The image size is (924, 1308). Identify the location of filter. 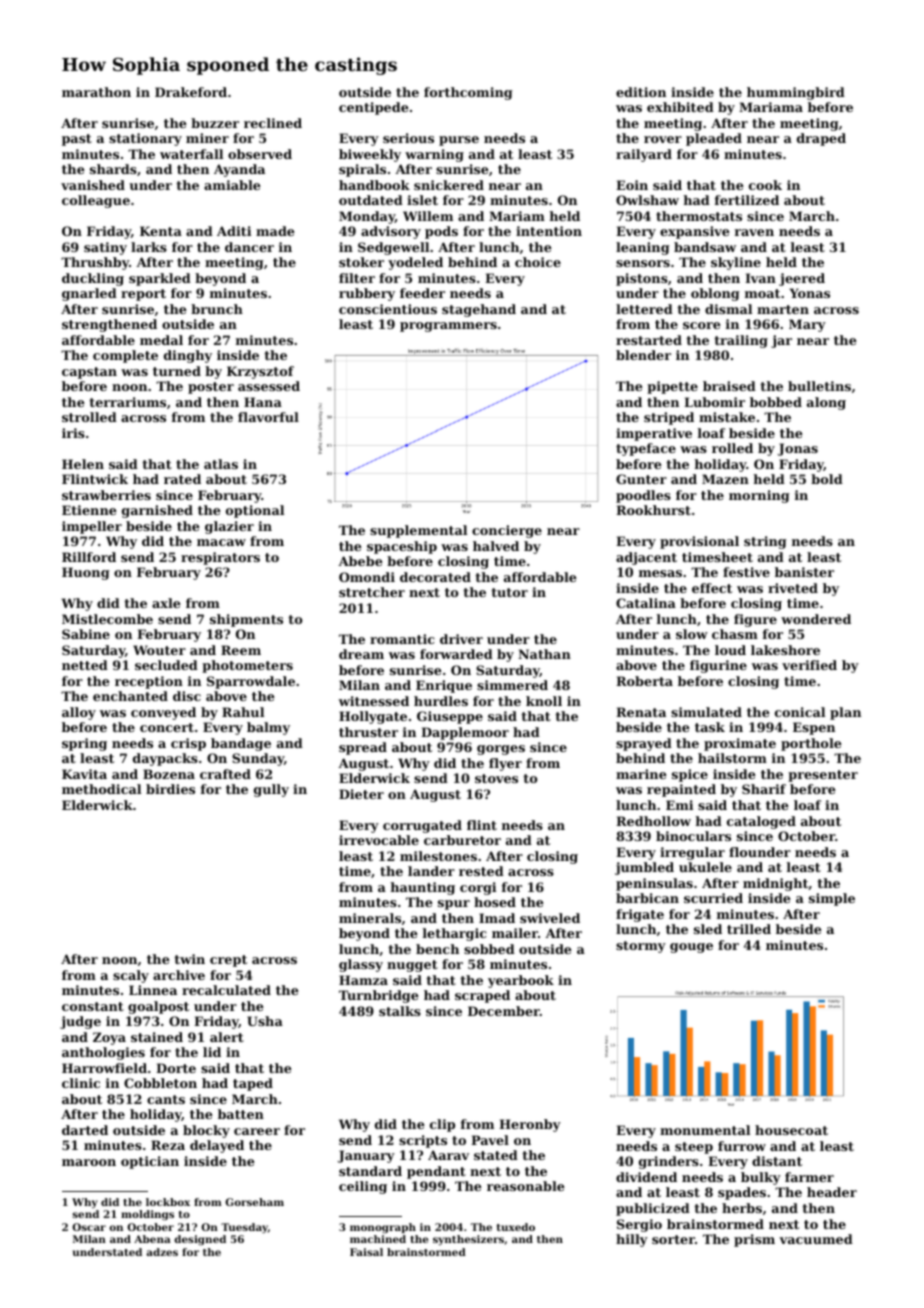
(357, 278).
